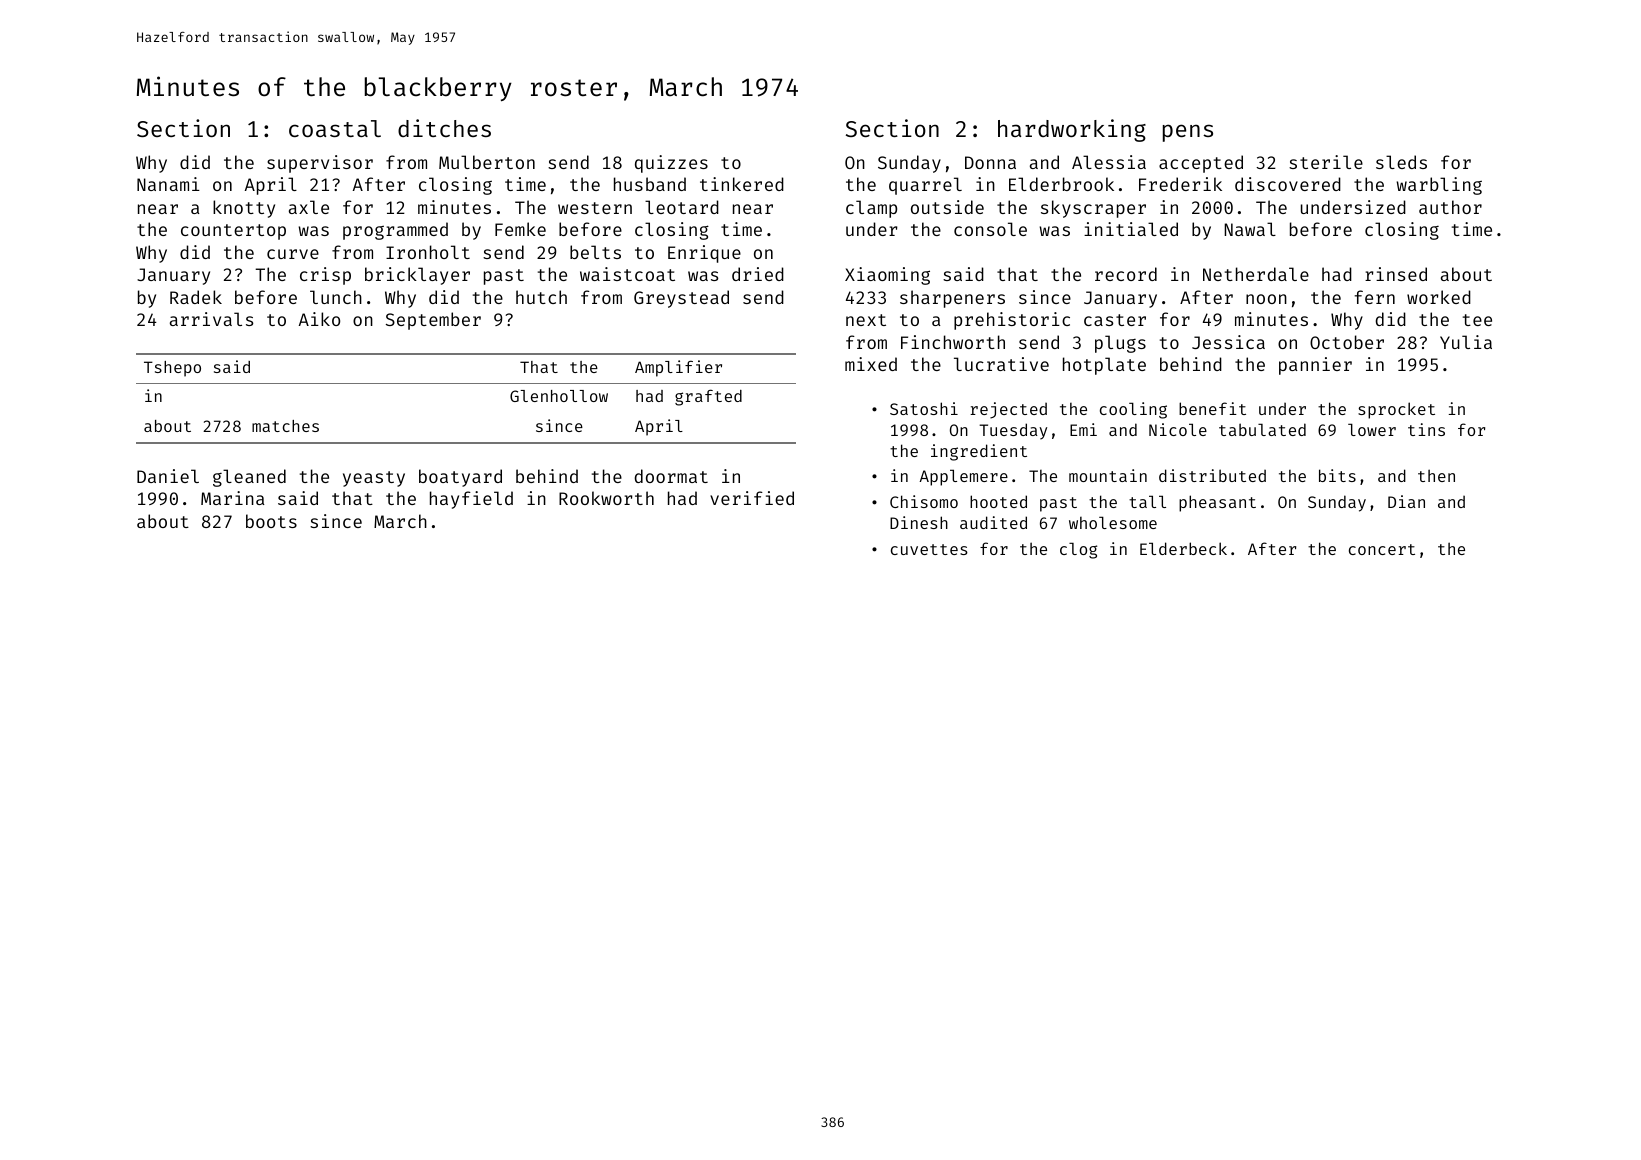 Image resolution: width=1641 pixels, height=1160 pixels. What do you see at coordinates (1072, 130) in the screenshot?
I see `hardworking` at bounding box center [1072, 130].
